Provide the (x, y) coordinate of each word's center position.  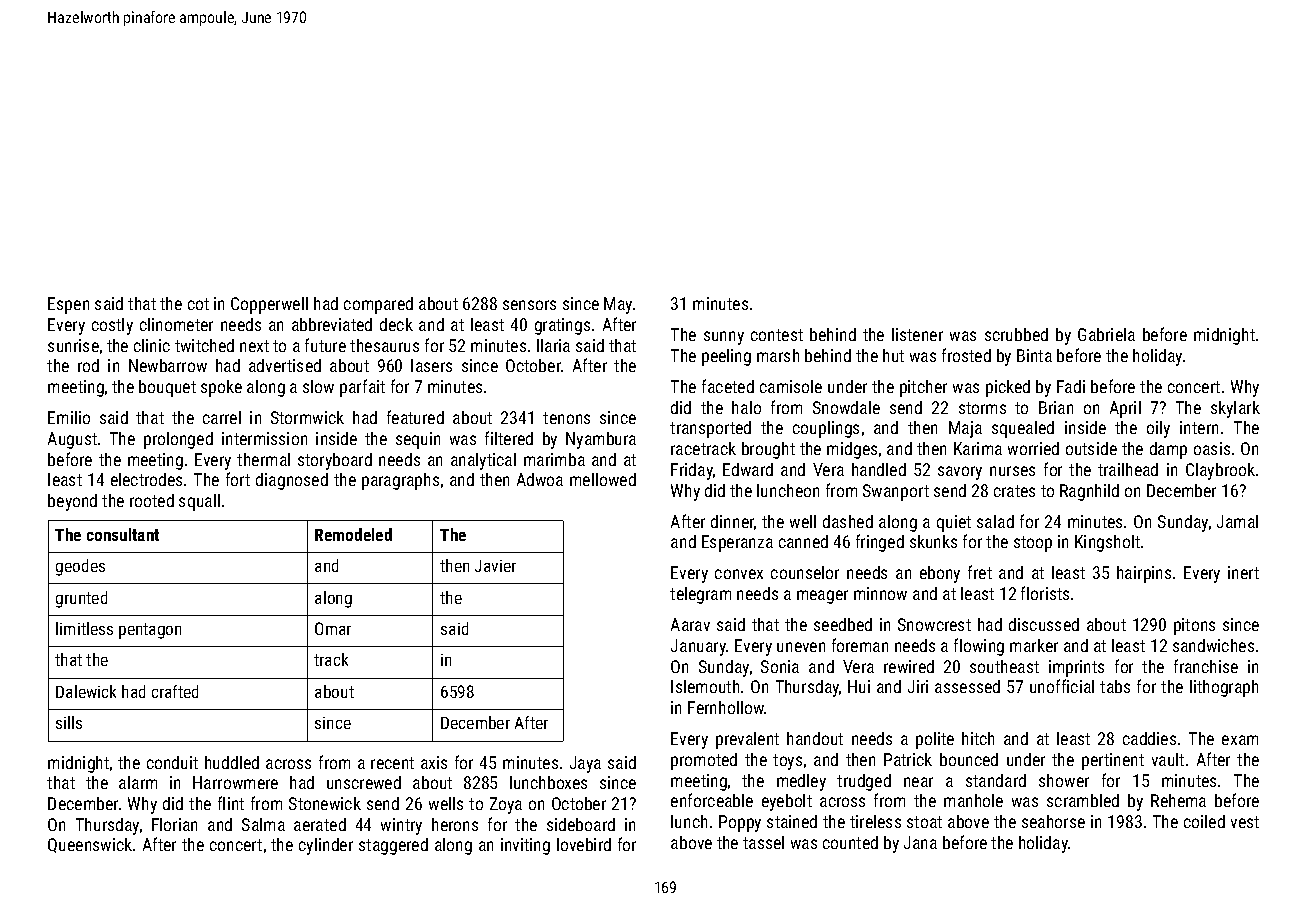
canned (803, 541)
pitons (1194, 626)
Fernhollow (726, 707)
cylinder (326, 846)
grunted (81, 599)
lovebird (584, 844)
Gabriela (1106, 334)
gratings (562, 326)
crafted (175, 691)
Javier (495, 566)
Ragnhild (1089, 492)
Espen (68, 305)
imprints (1076, 668)
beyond (72, 502)
